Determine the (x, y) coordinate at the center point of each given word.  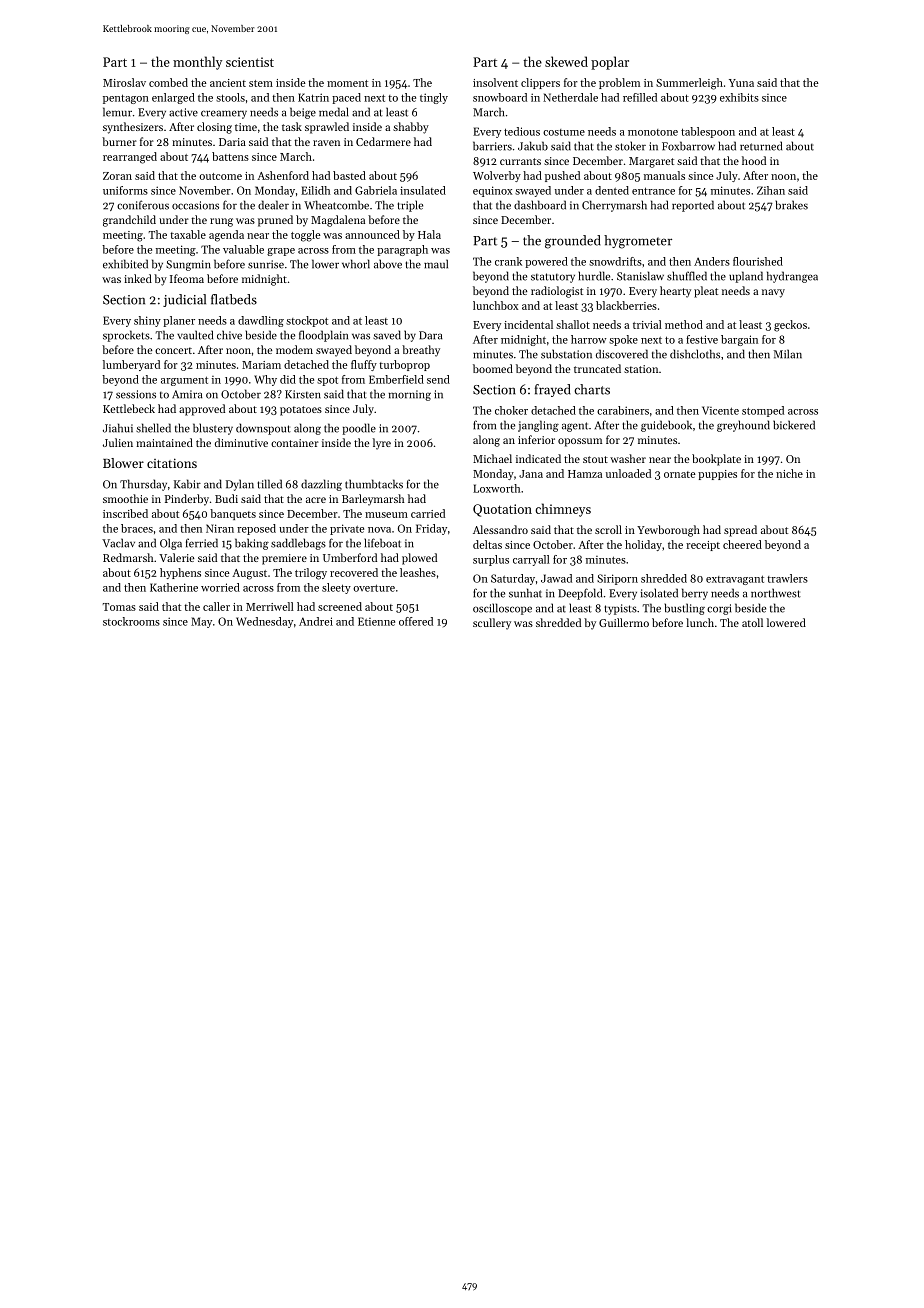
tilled (269, 484)
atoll (752, 622)
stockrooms (131, 621)
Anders (712, 261)
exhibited (125, 264)
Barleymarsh (373, 500)
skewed (566, 61)
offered (416, 621)
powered (546, 262)
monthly (197, 63)
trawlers (787, 578)
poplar (610, 63)
